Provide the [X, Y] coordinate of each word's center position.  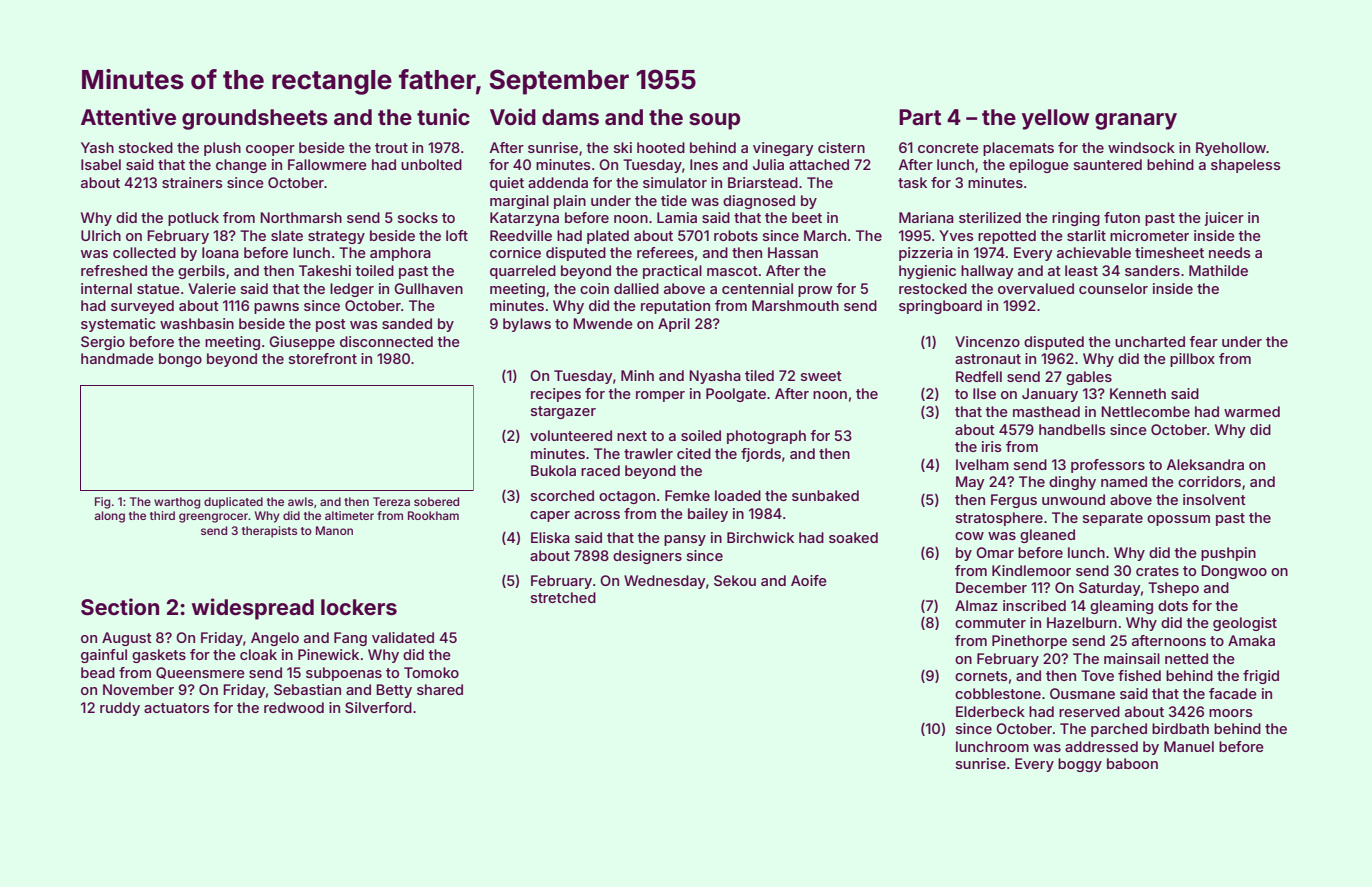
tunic [443, 116]
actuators [177, 708]
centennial [757, 288]
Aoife [809, 580]
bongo [180, 360]
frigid [1261, 677]
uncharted [1150, 341]
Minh [637, 375]
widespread [253, 609]
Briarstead [763, 182]
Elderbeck [990, 711]
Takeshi [325, 270]
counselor [1113, 288]
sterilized [990, 217]
